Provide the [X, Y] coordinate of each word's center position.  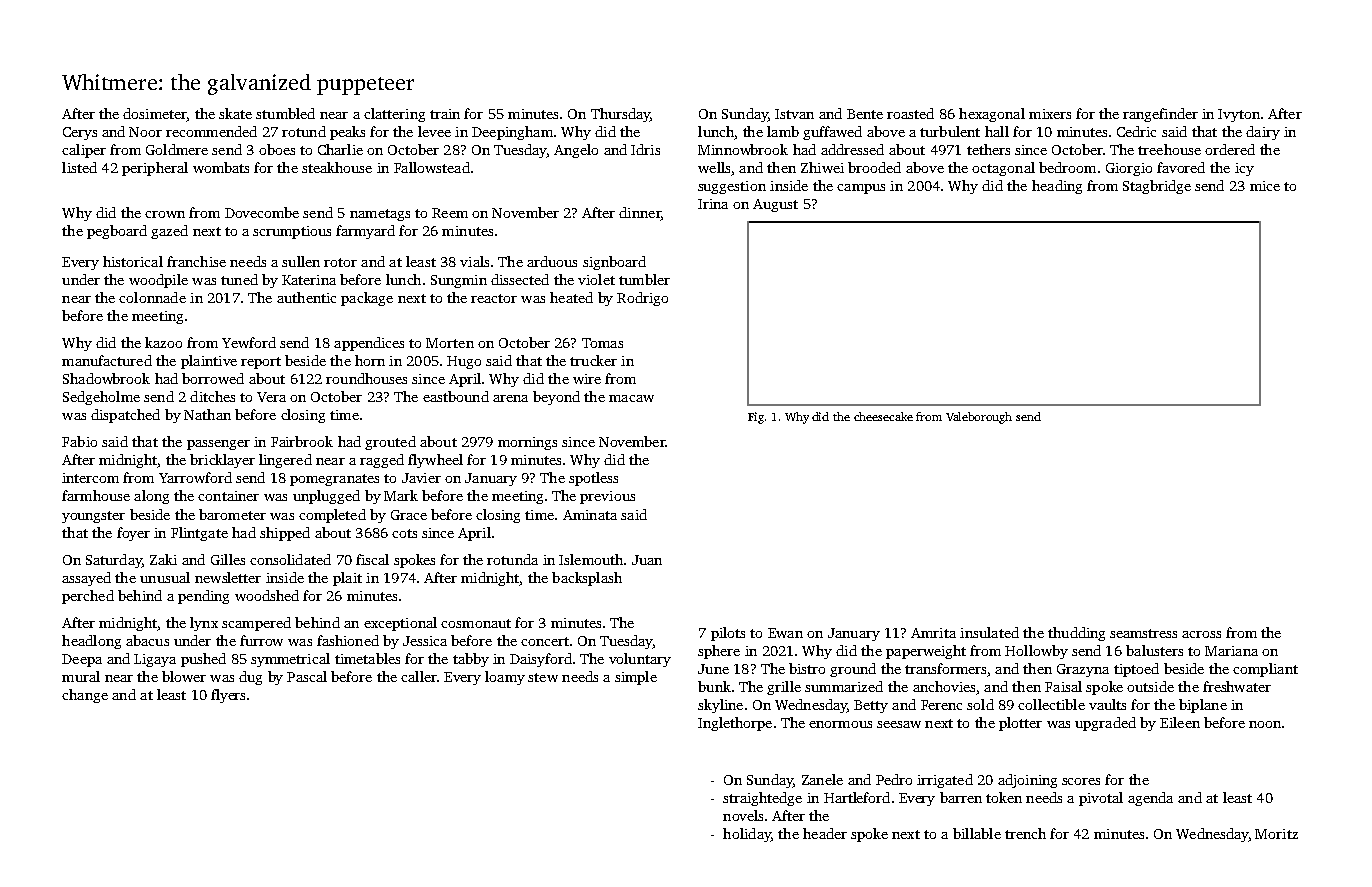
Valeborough [979, 418]
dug [250, 678]
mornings [527, 443]
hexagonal [992, 115]
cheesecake [883, 416]
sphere [719, 652]
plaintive [209, 362]
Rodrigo [642, 299]
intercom [90, 478]
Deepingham [512, 133]
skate [235, 113]
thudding [1076, 634]
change [85, 696]
